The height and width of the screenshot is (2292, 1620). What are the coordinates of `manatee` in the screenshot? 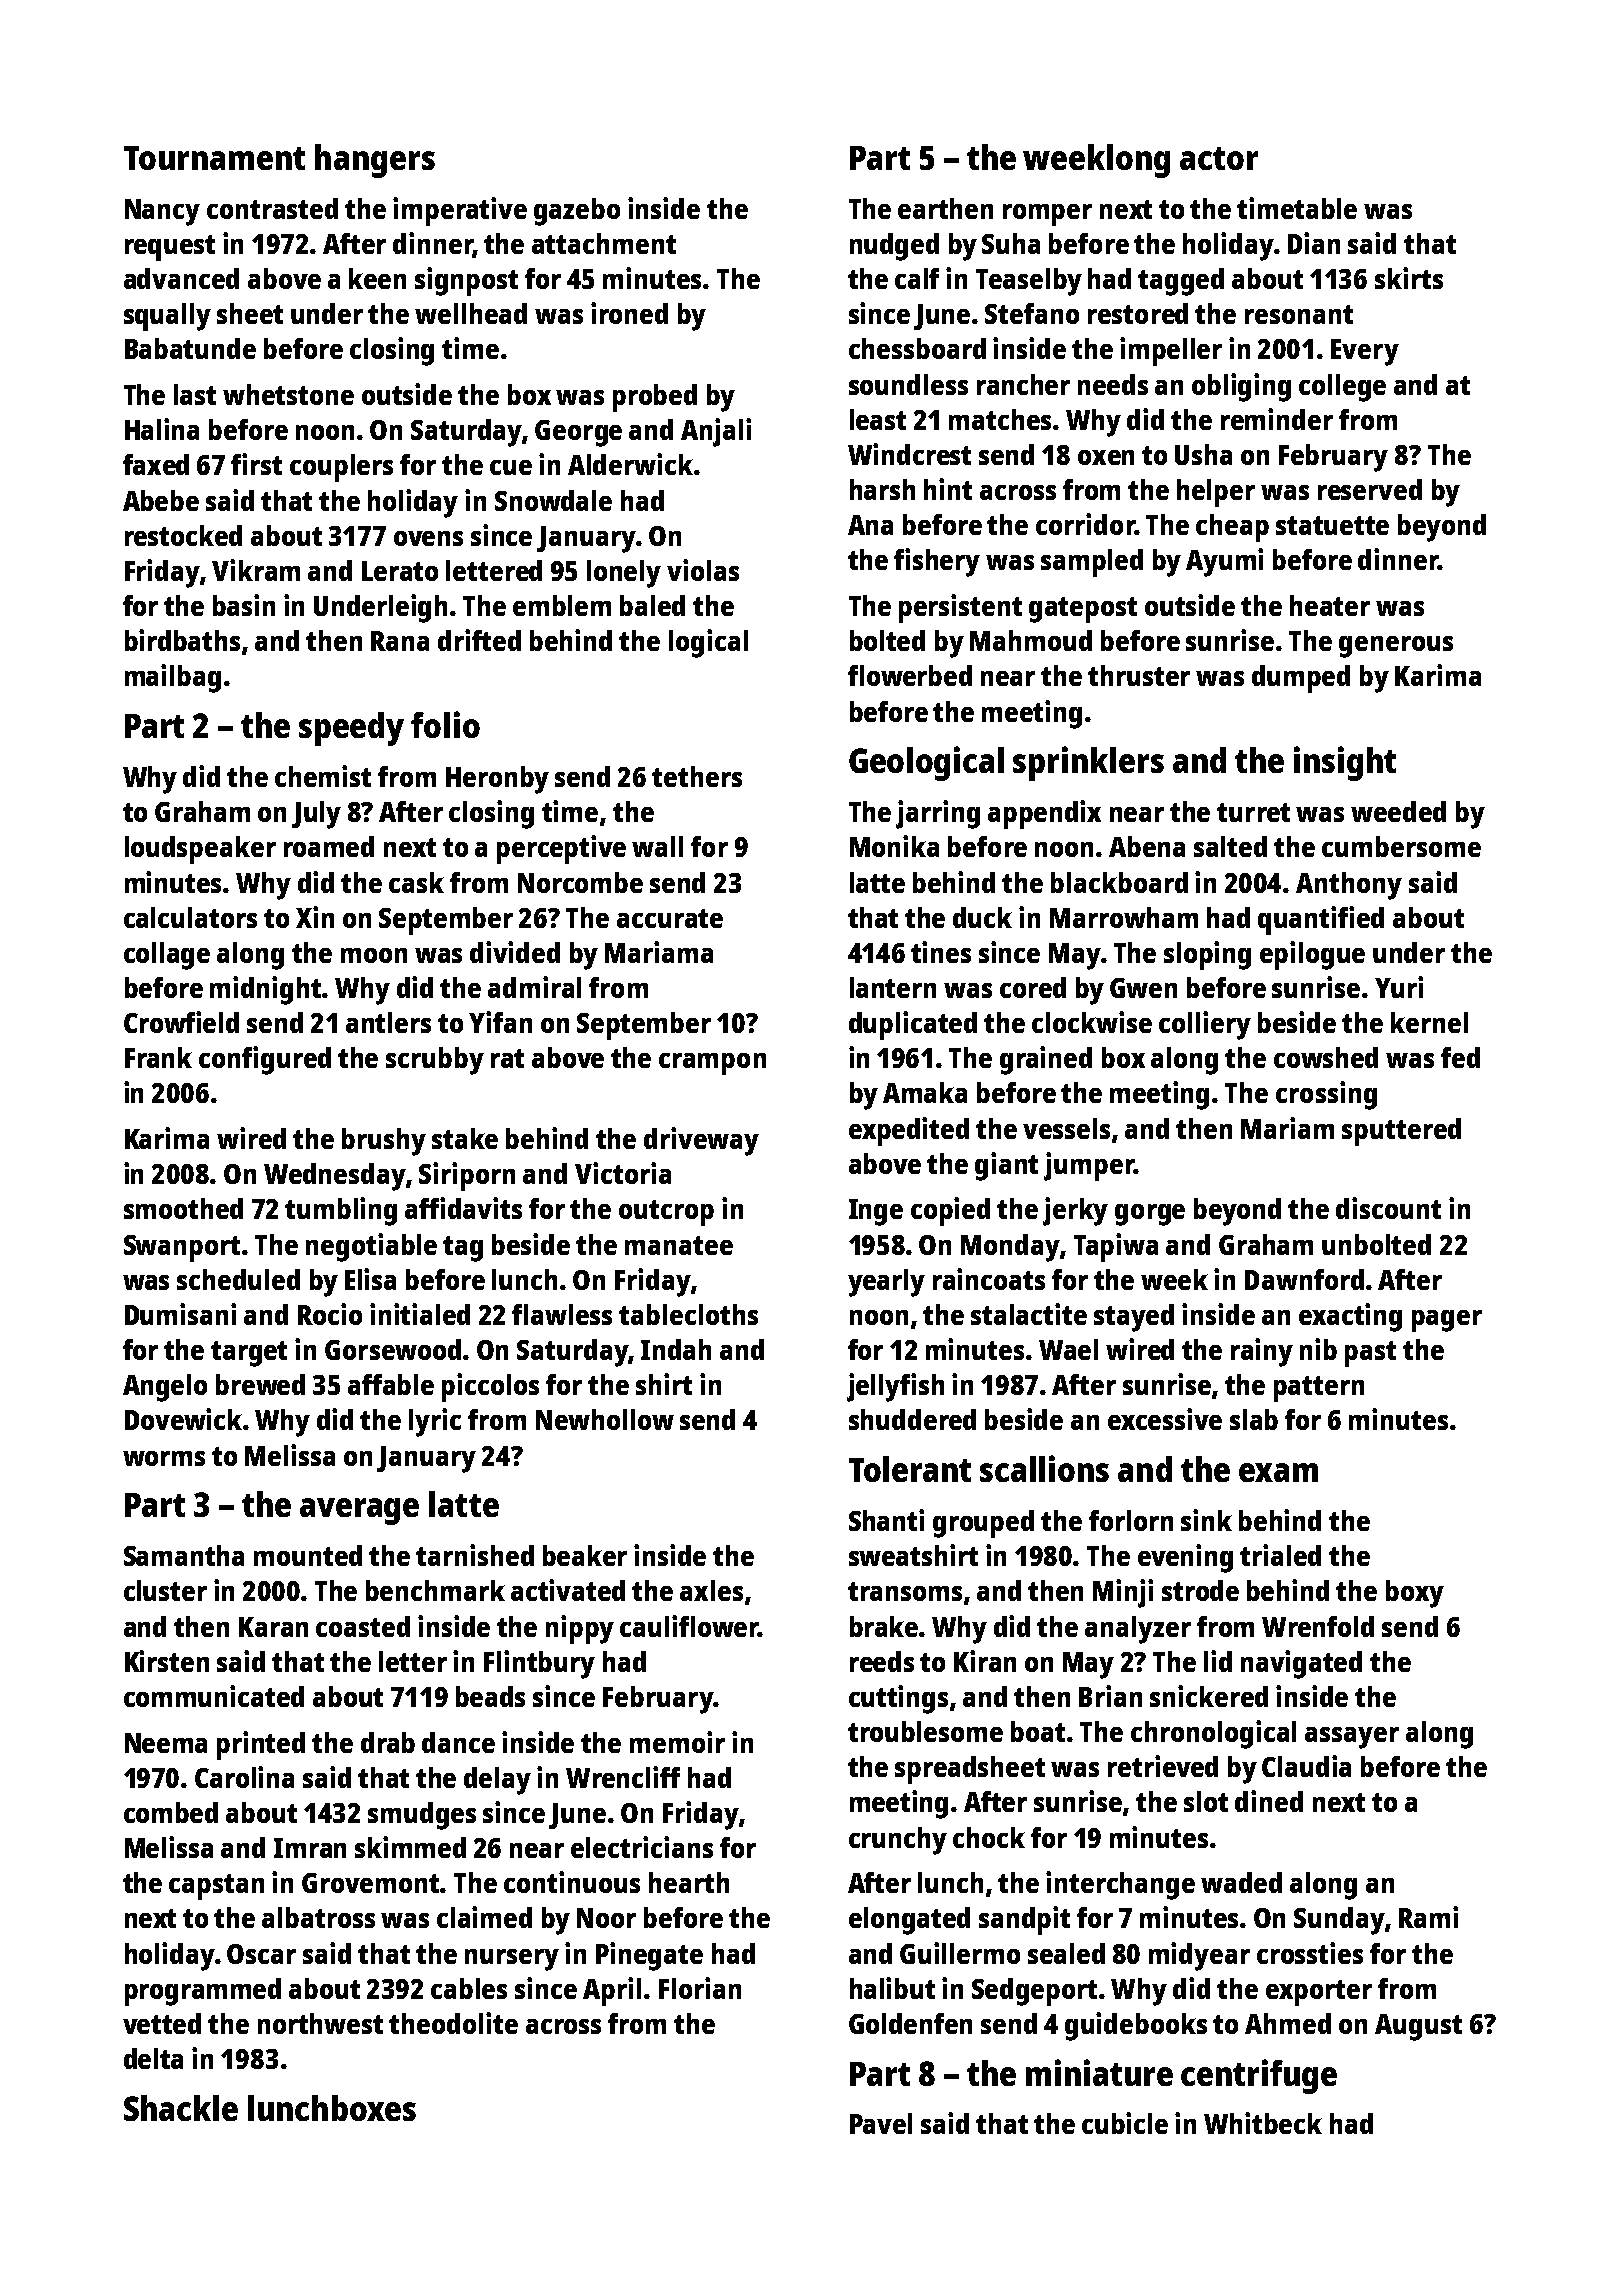 It's located at (679, 1245).
